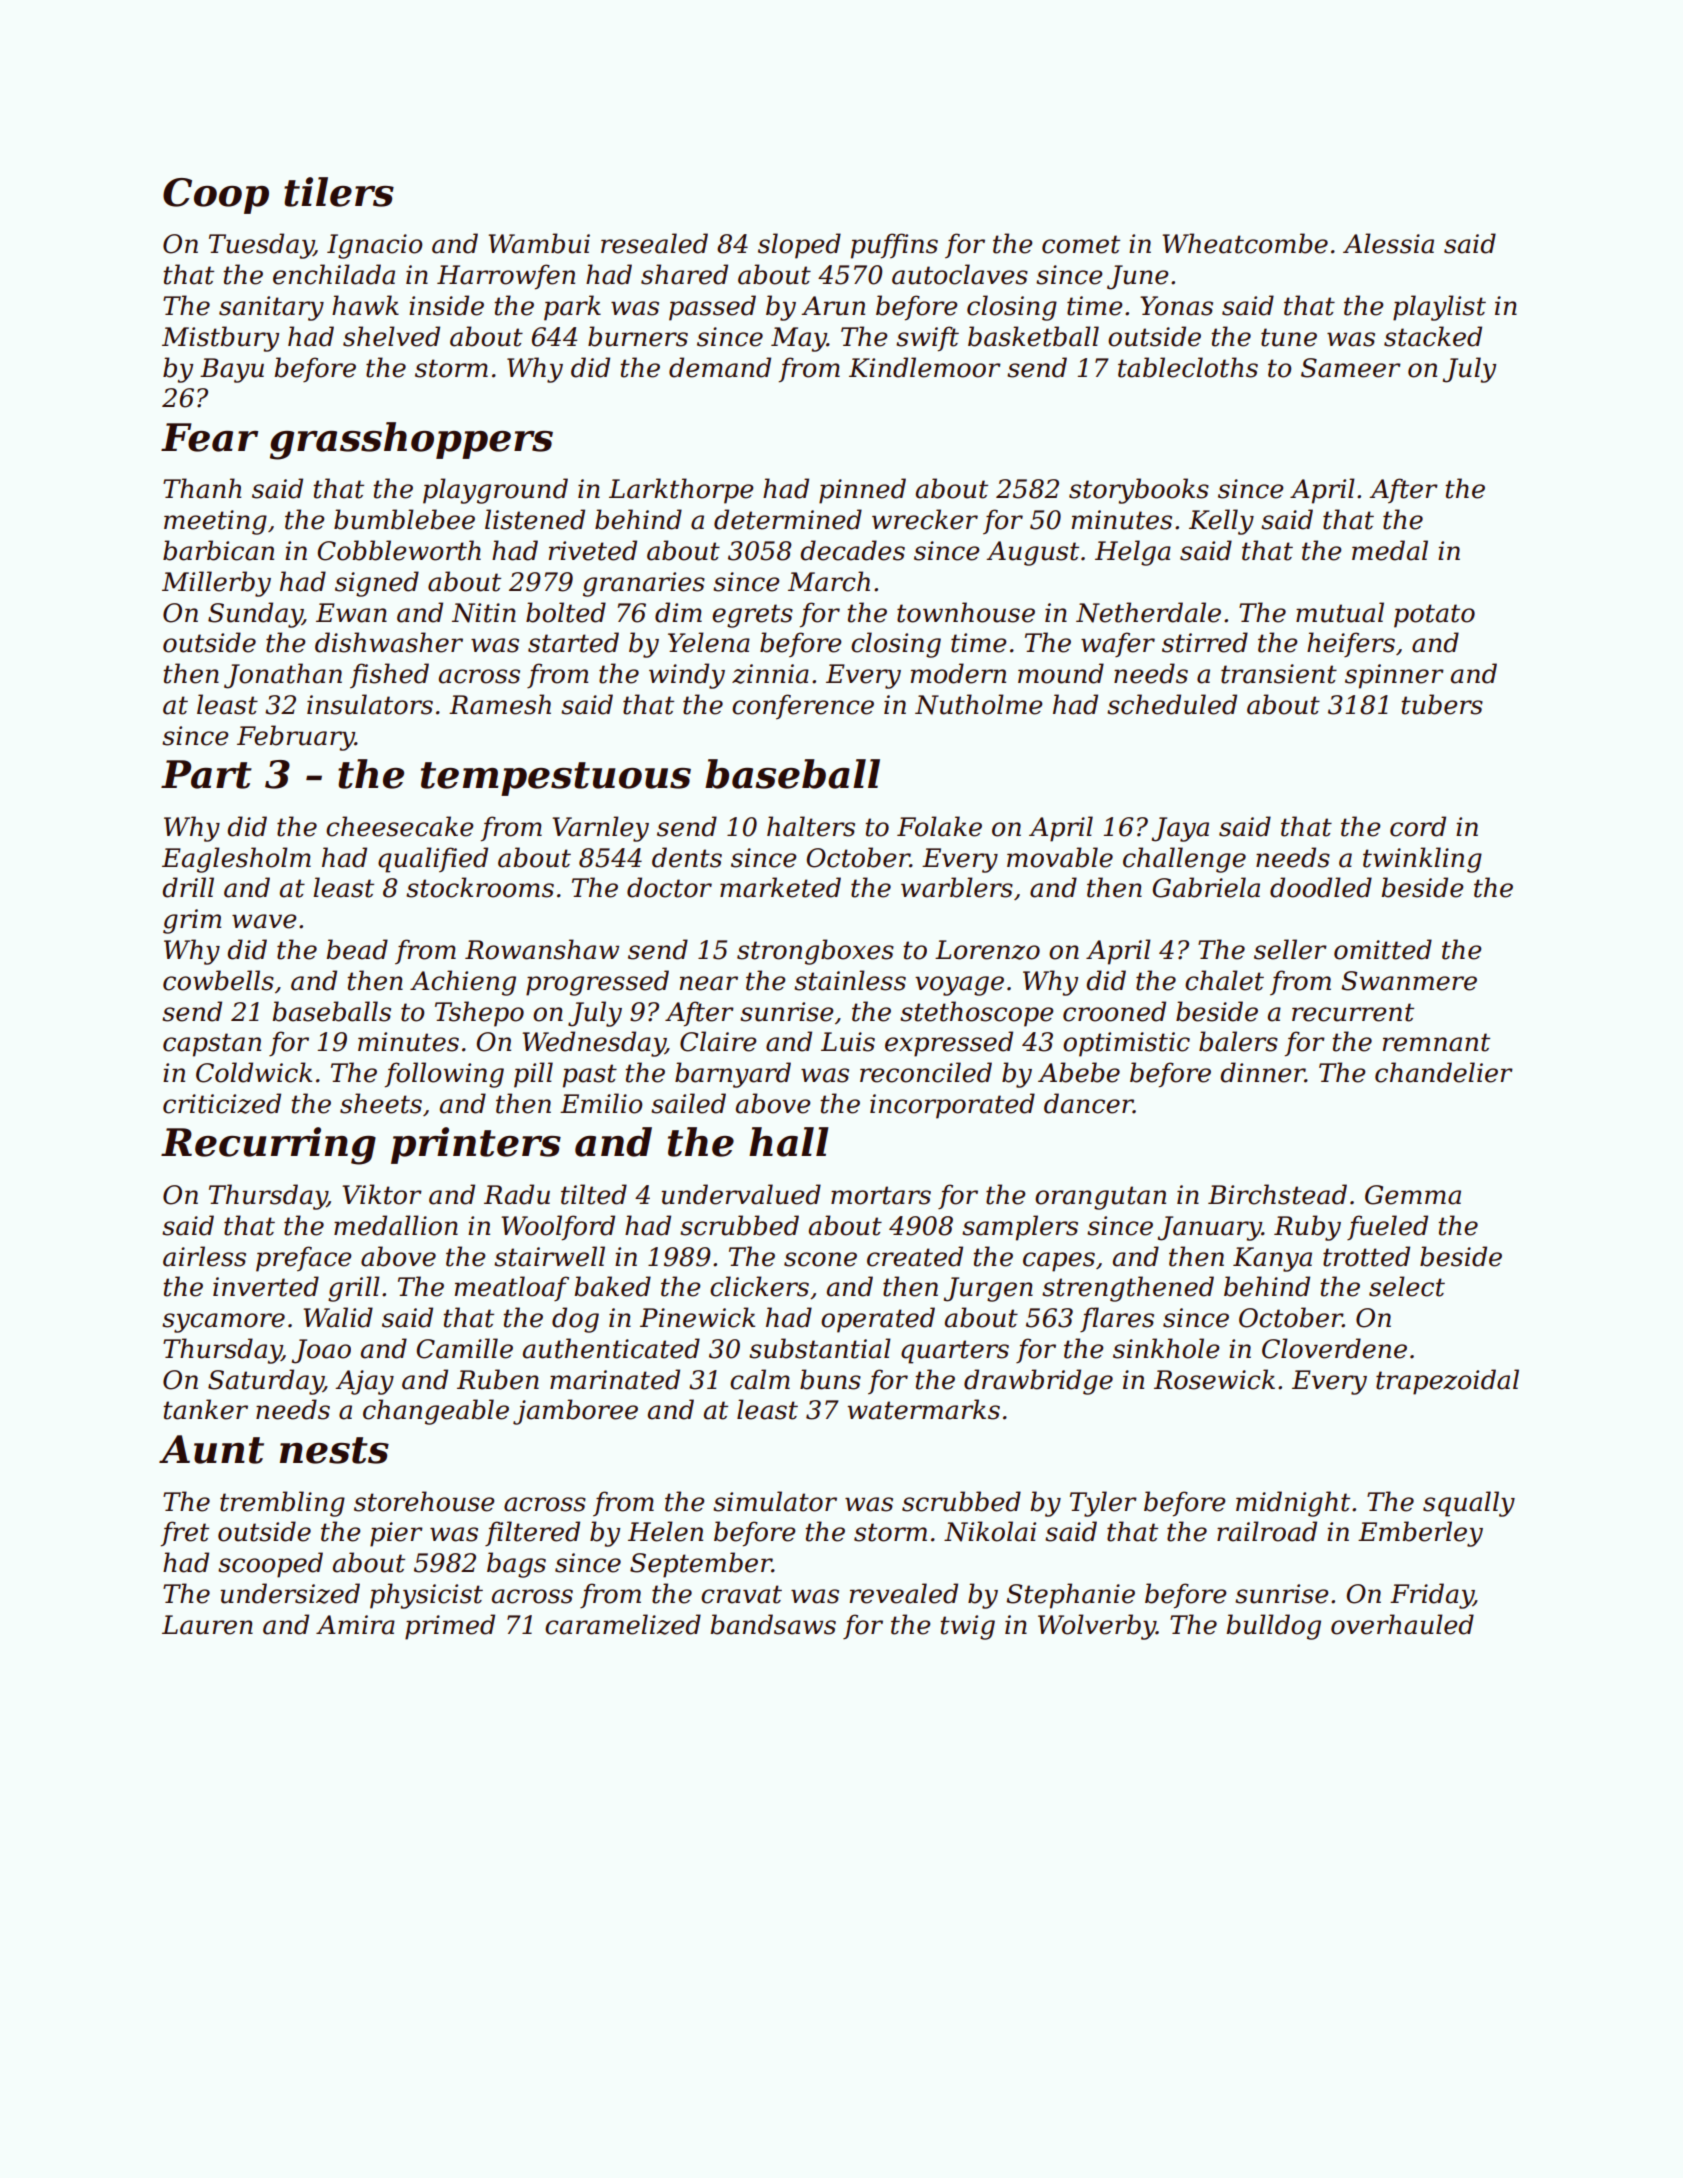 This screenshot has height=2178, width=1683. I want to click on sanitary, so click(271, 308).
